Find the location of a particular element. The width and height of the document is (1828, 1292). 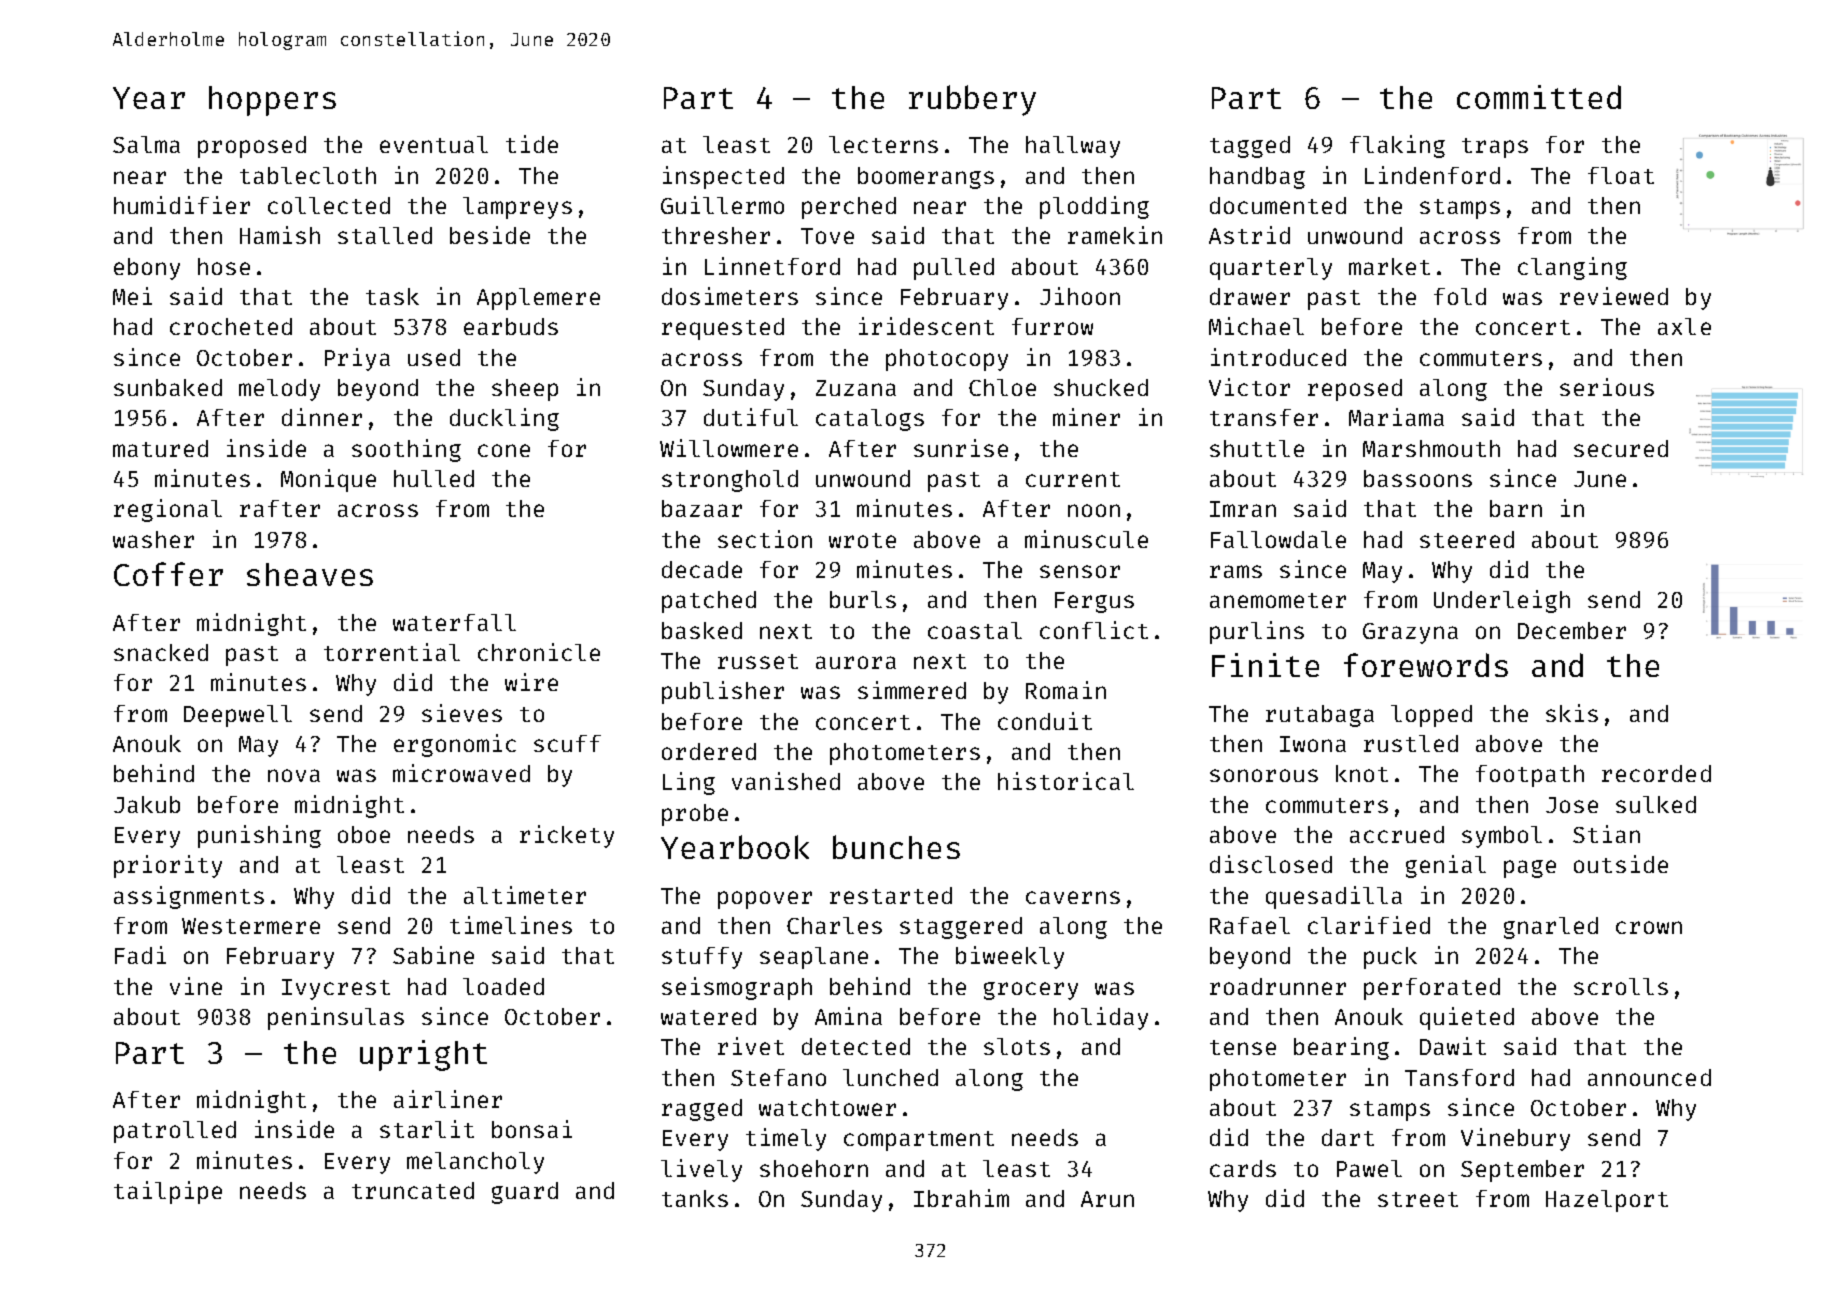

ergonomic is located at coordinates (455, 745).
